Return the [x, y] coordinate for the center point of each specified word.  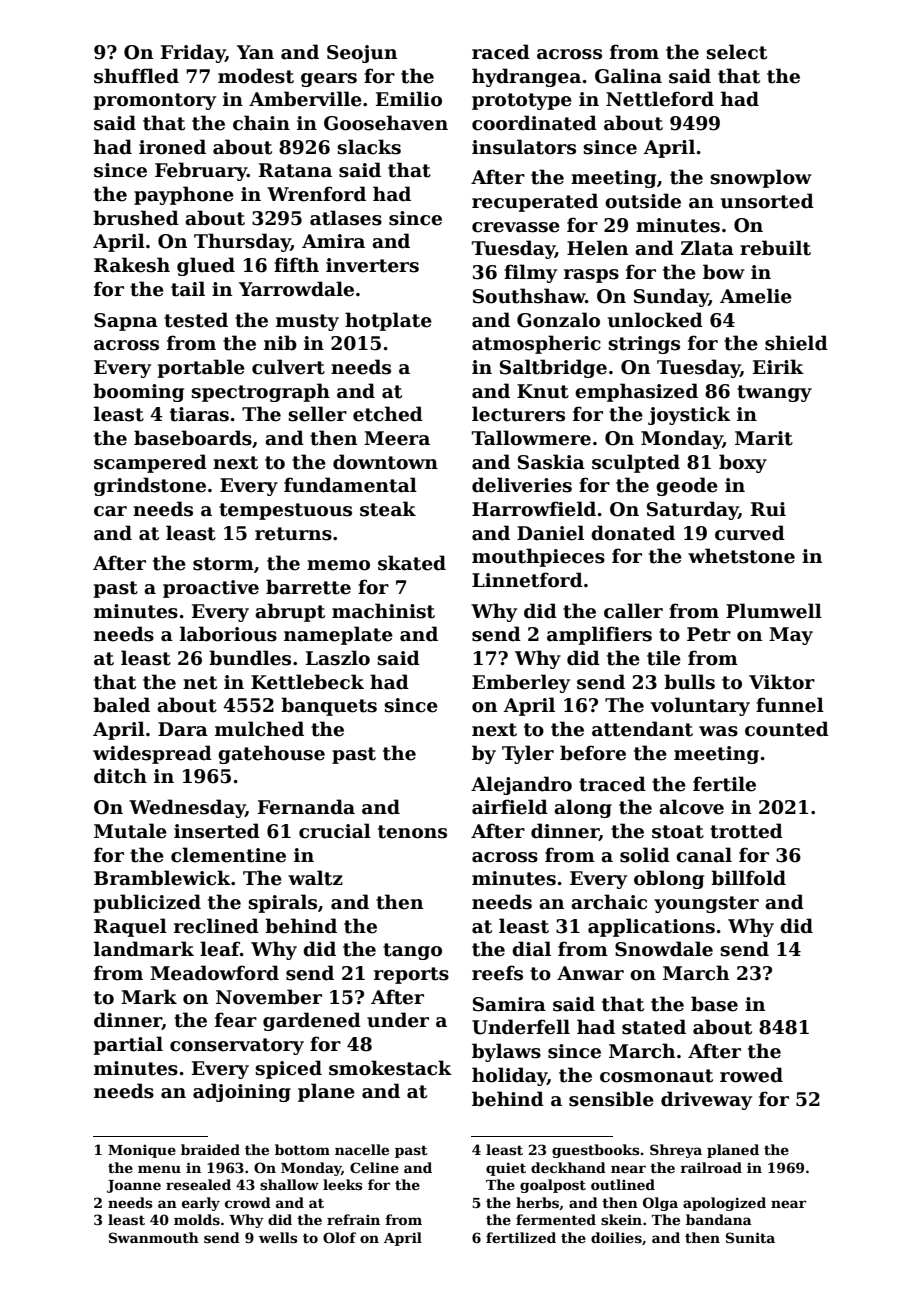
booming [138, 392]
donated [633, 533]
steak [388, 509]
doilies [616, 1237]
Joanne [134, 1186]
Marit [764, 438]
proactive [211, 589]
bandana [719, 1219]
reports [411, 975]
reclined [216, 926]
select [736, 52]
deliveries [522, 485]
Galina [628, 76]
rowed [751, 1075]
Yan [255, 52]
